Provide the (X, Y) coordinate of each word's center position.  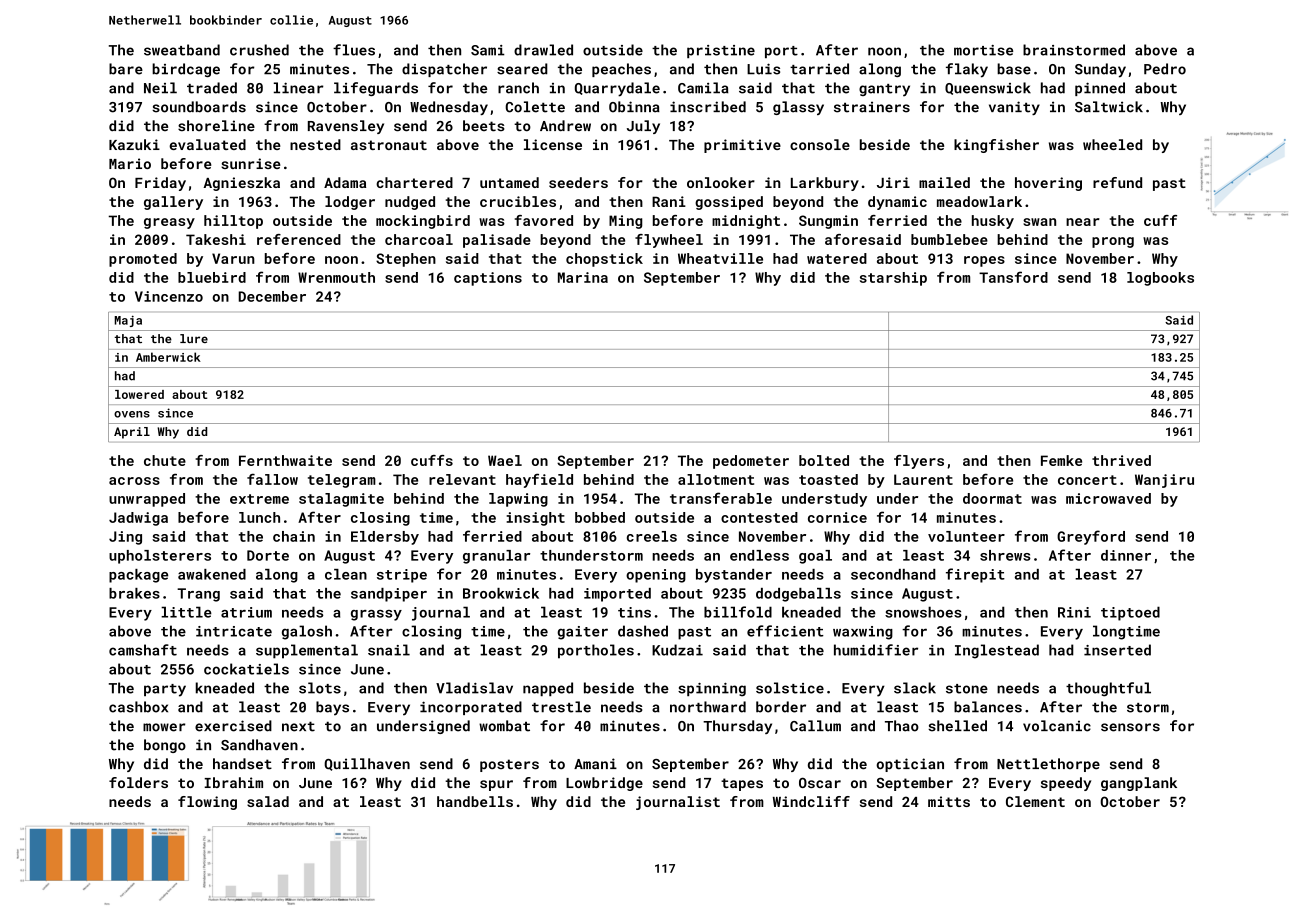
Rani (669, 201)
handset (242, 764)
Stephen (406, 260)
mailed (944, 182)
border (781, 707)
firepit (975, 575)
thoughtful (1108, 689)
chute (165, 460)
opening (656, 576)
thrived (1121, 460)
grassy (376, 615)
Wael (505, 460)
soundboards (199, 107)
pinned (1100, 89)
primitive (742, 146)
